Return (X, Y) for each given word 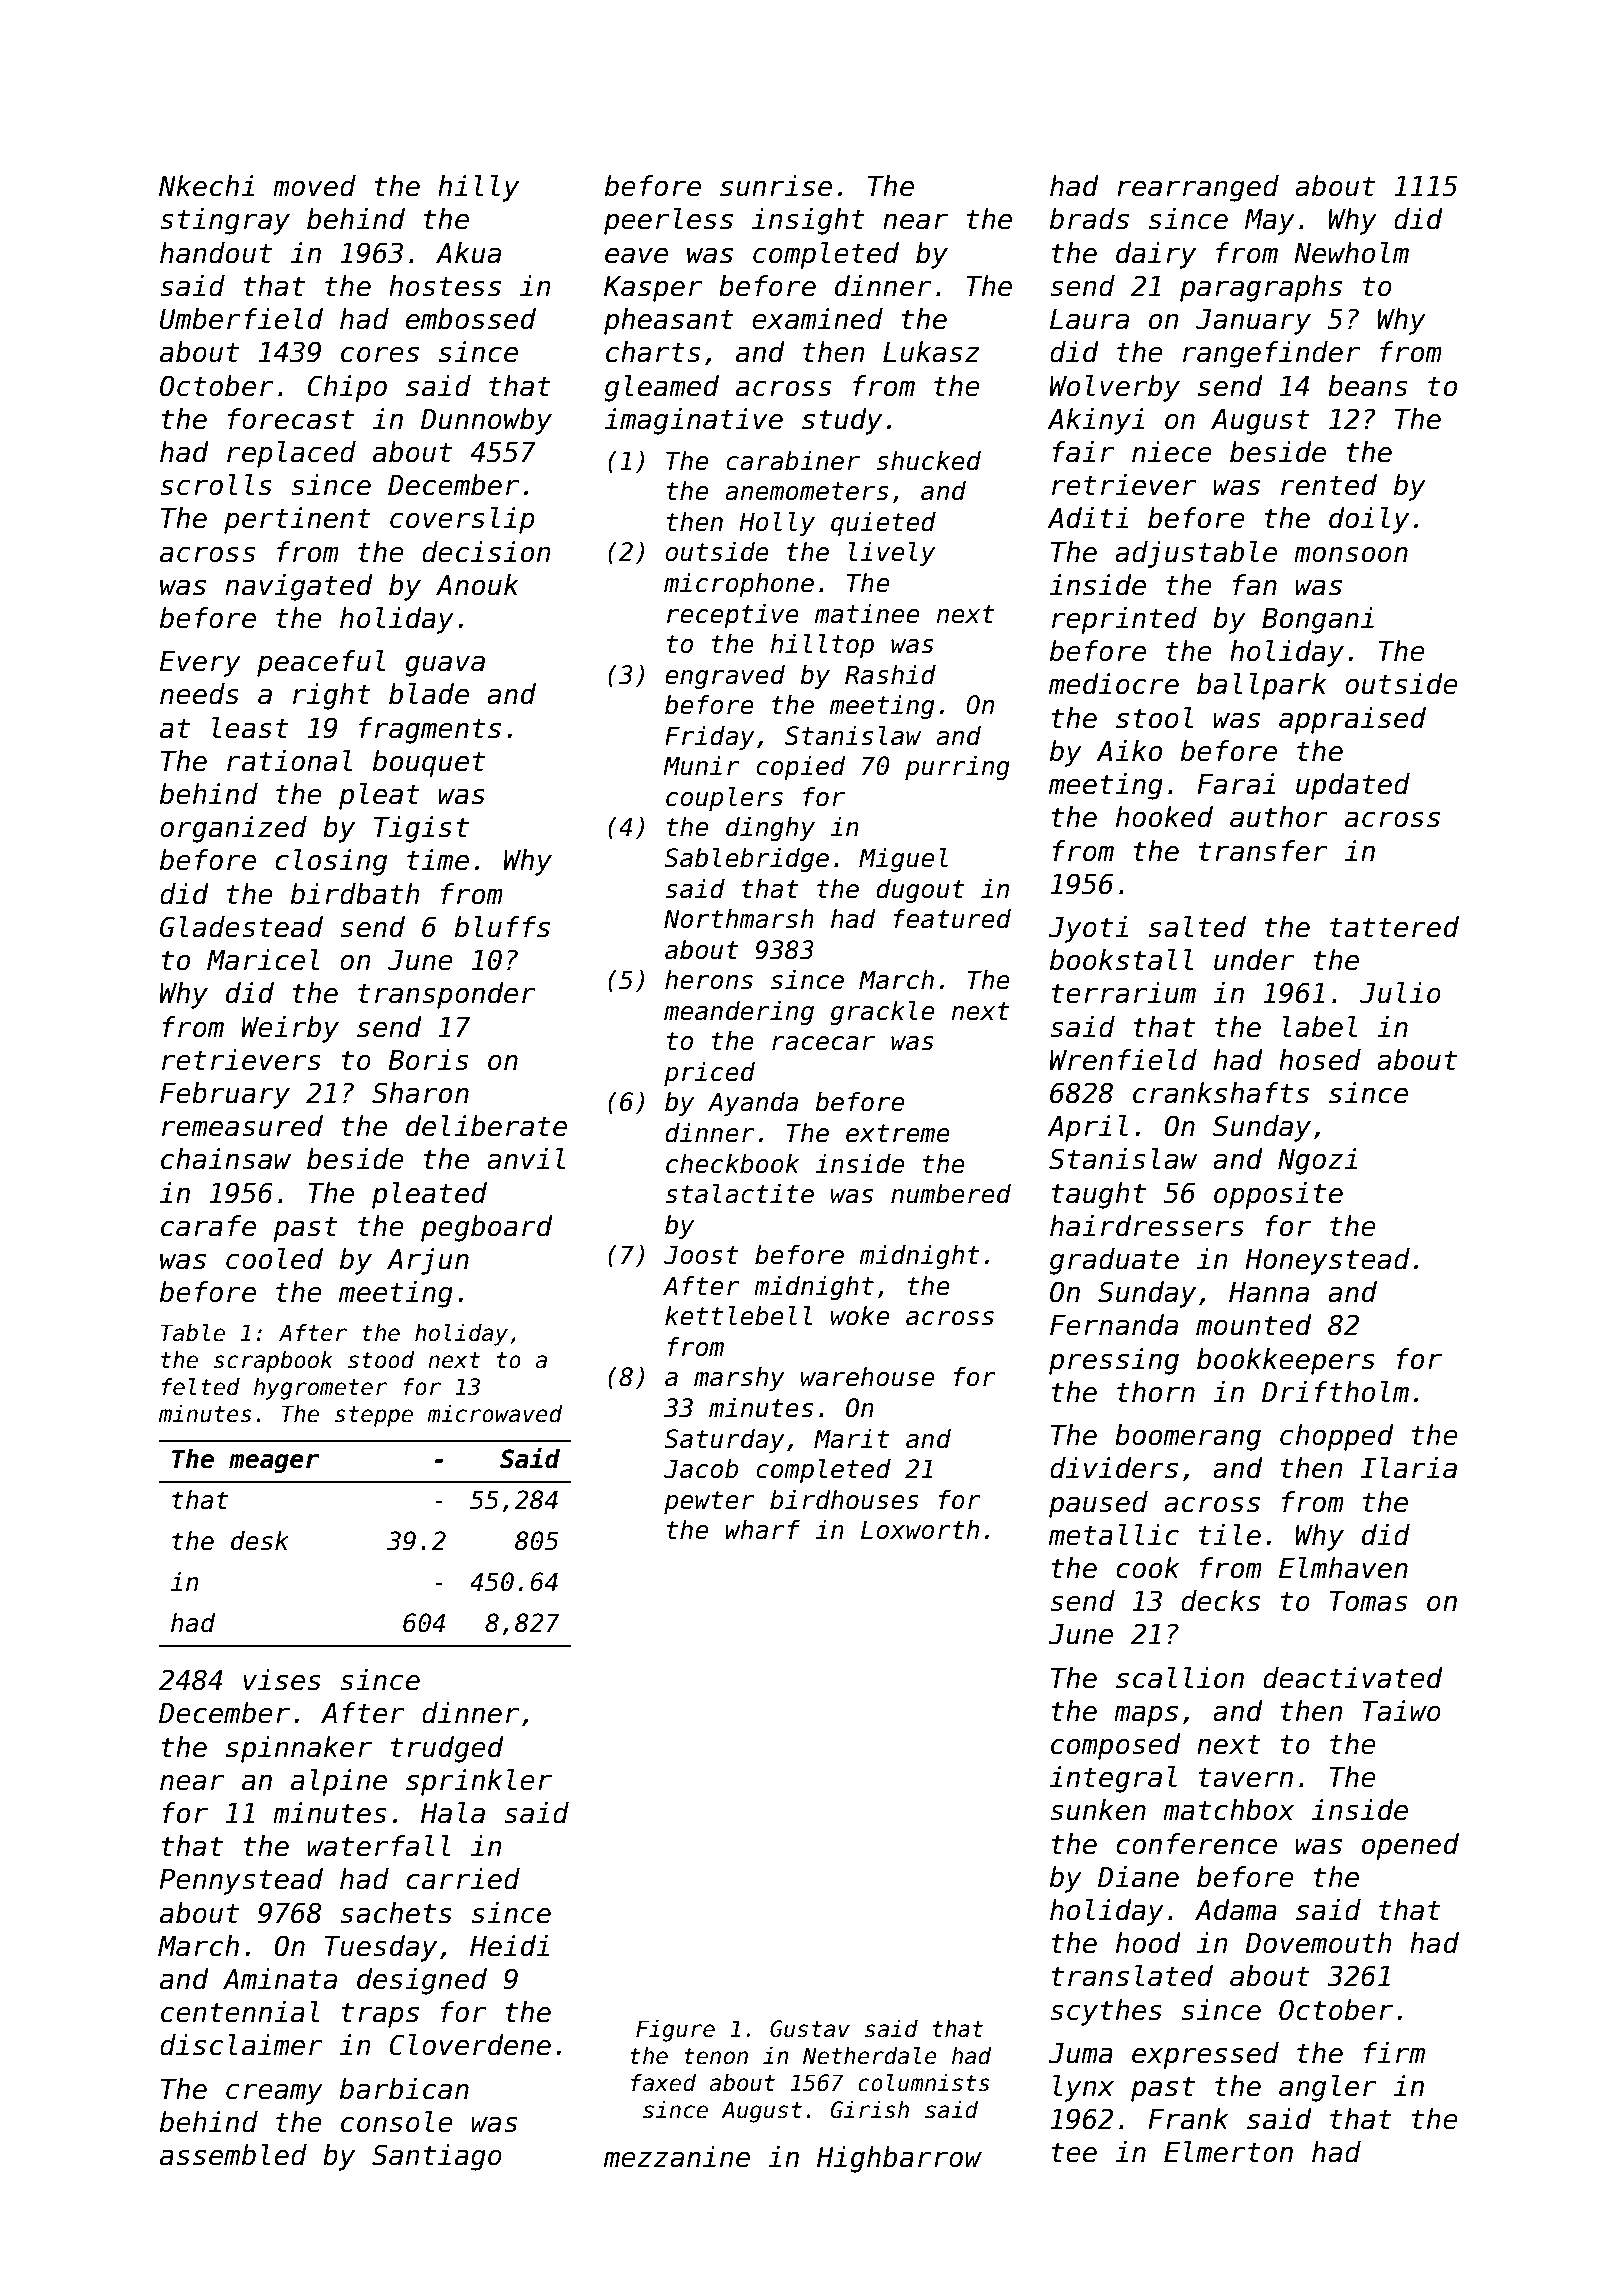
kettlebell (738, 1316)
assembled (233, 2155)
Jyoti (1088, 929)
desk (260, 1541)
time (438, 860)
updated (1353, 786)
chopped (1337, 1437)
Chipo (347, 388)
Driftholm (1335, 1392)
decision (486, 552)
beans (1367, 386)
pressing (1114, 1361)
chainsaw (226, 1159)
